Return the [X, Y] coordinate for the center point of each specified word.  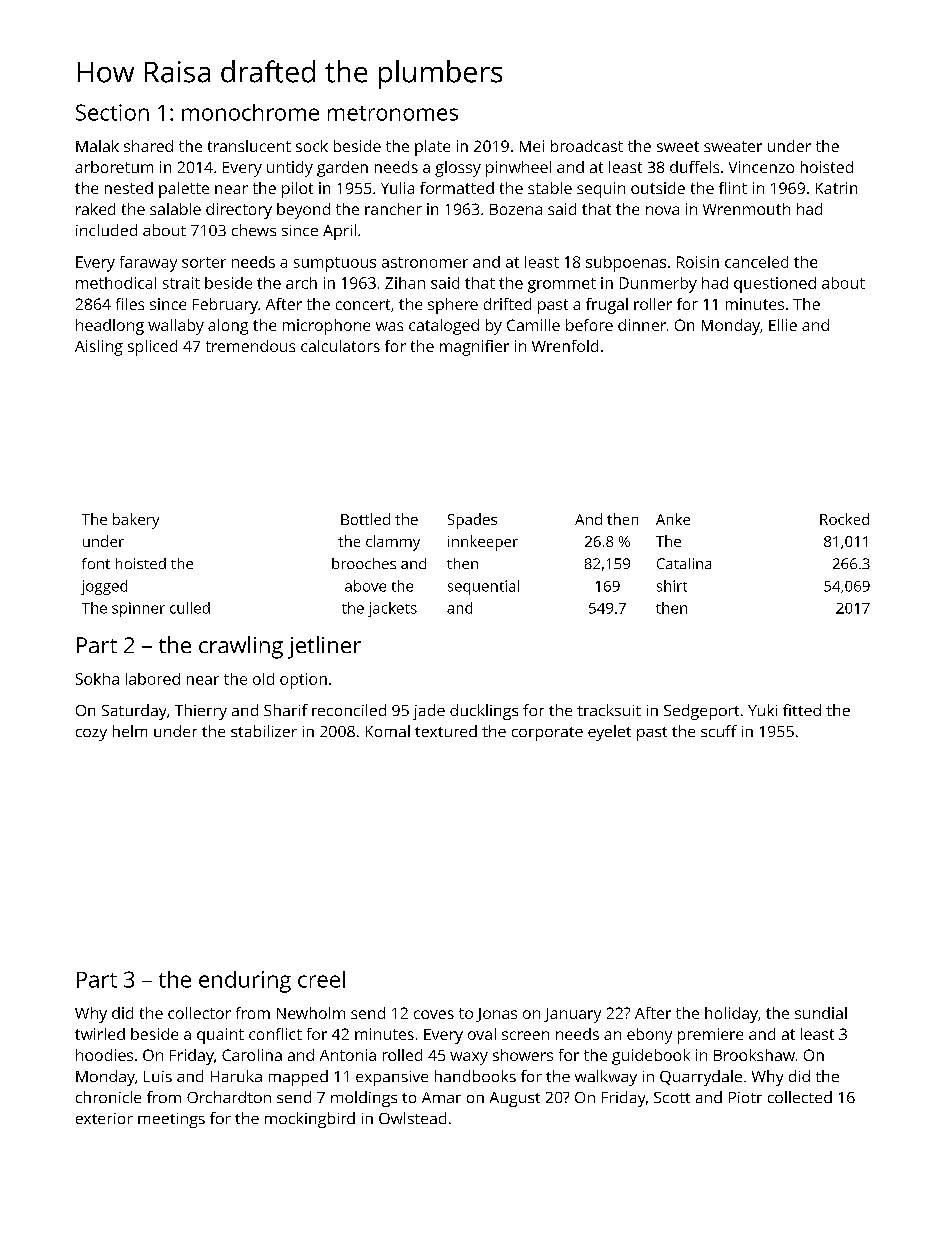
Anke [673, 519]
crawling [241, 647]
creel [321, 979]
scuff [719, 731]
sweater [733, 146]
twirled [100, 1034]
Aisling [99, 348]
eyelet [609, 733]
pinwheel [518, 169]
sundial [821, 1013]
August [515, 1099]
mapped [298, 1078]
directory [239, 211]
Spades [472, 521]
